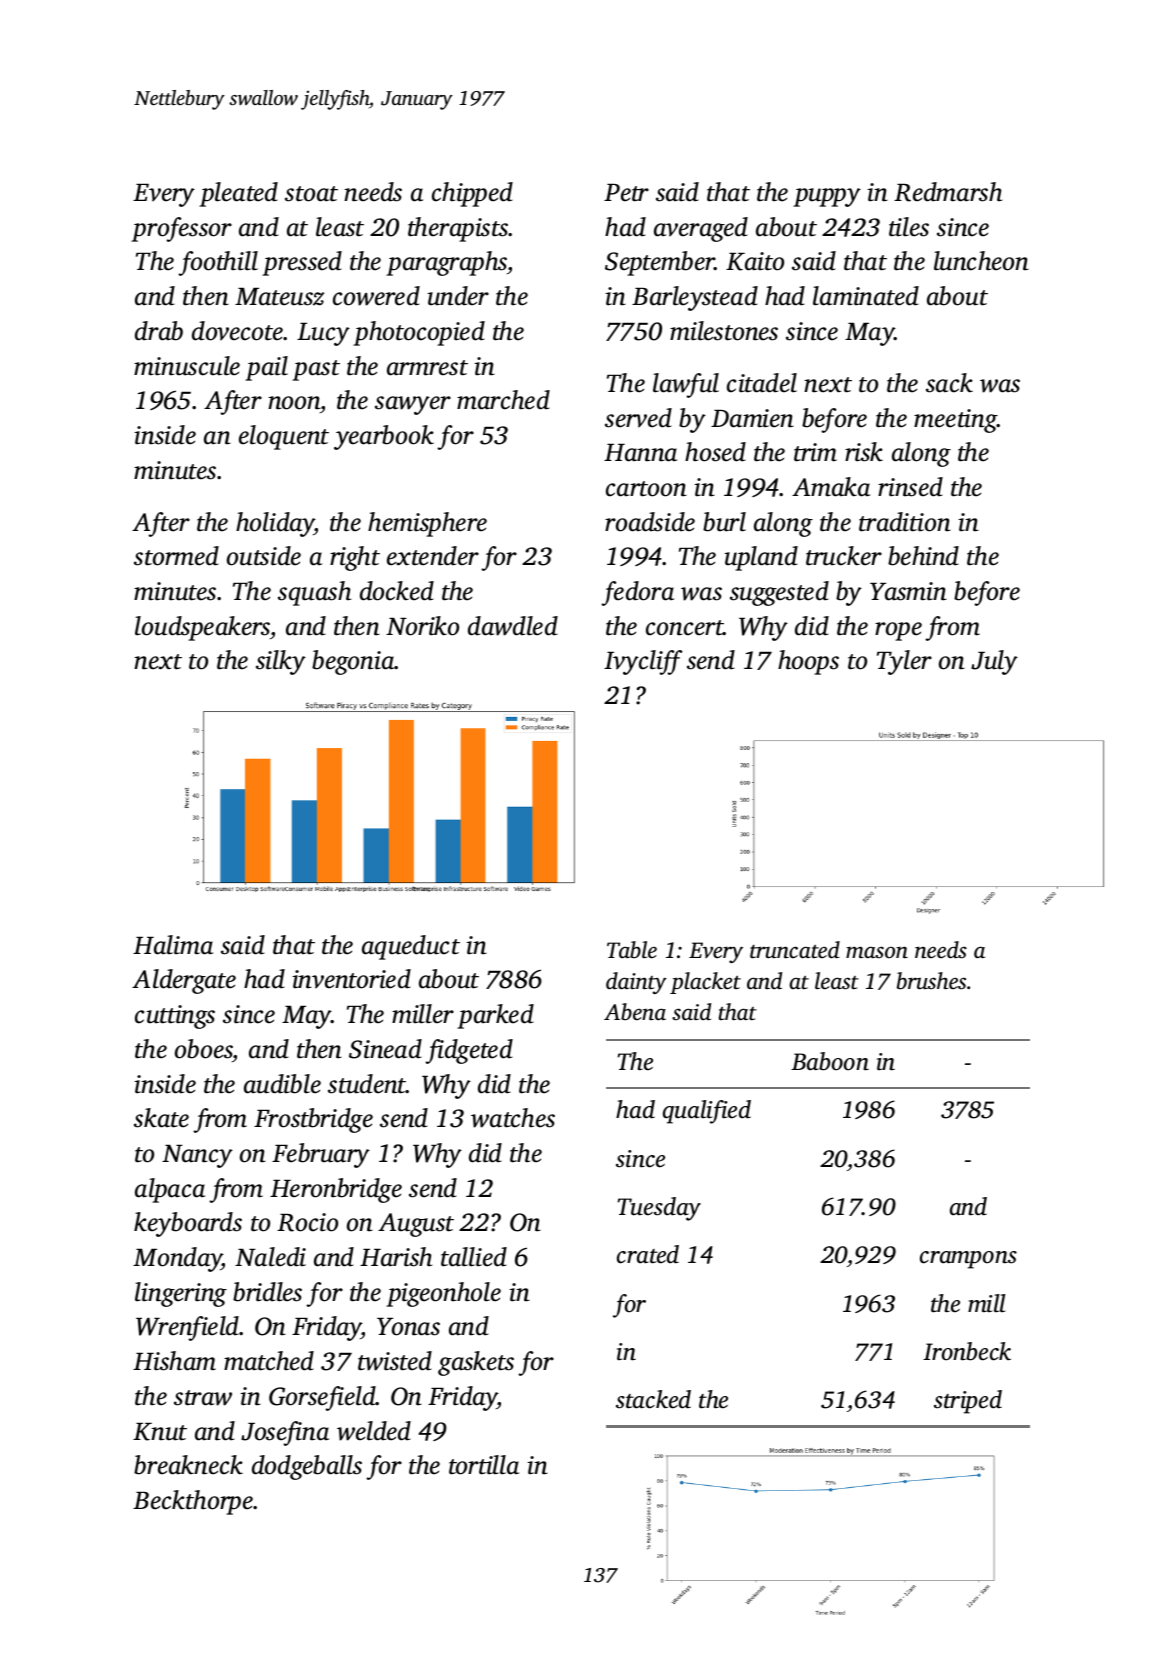 The image size is (1165, 1654). What do you see at coordinates (948, 192) in the document?
I see `Redmarsh` at bounding box center [948, 192].
